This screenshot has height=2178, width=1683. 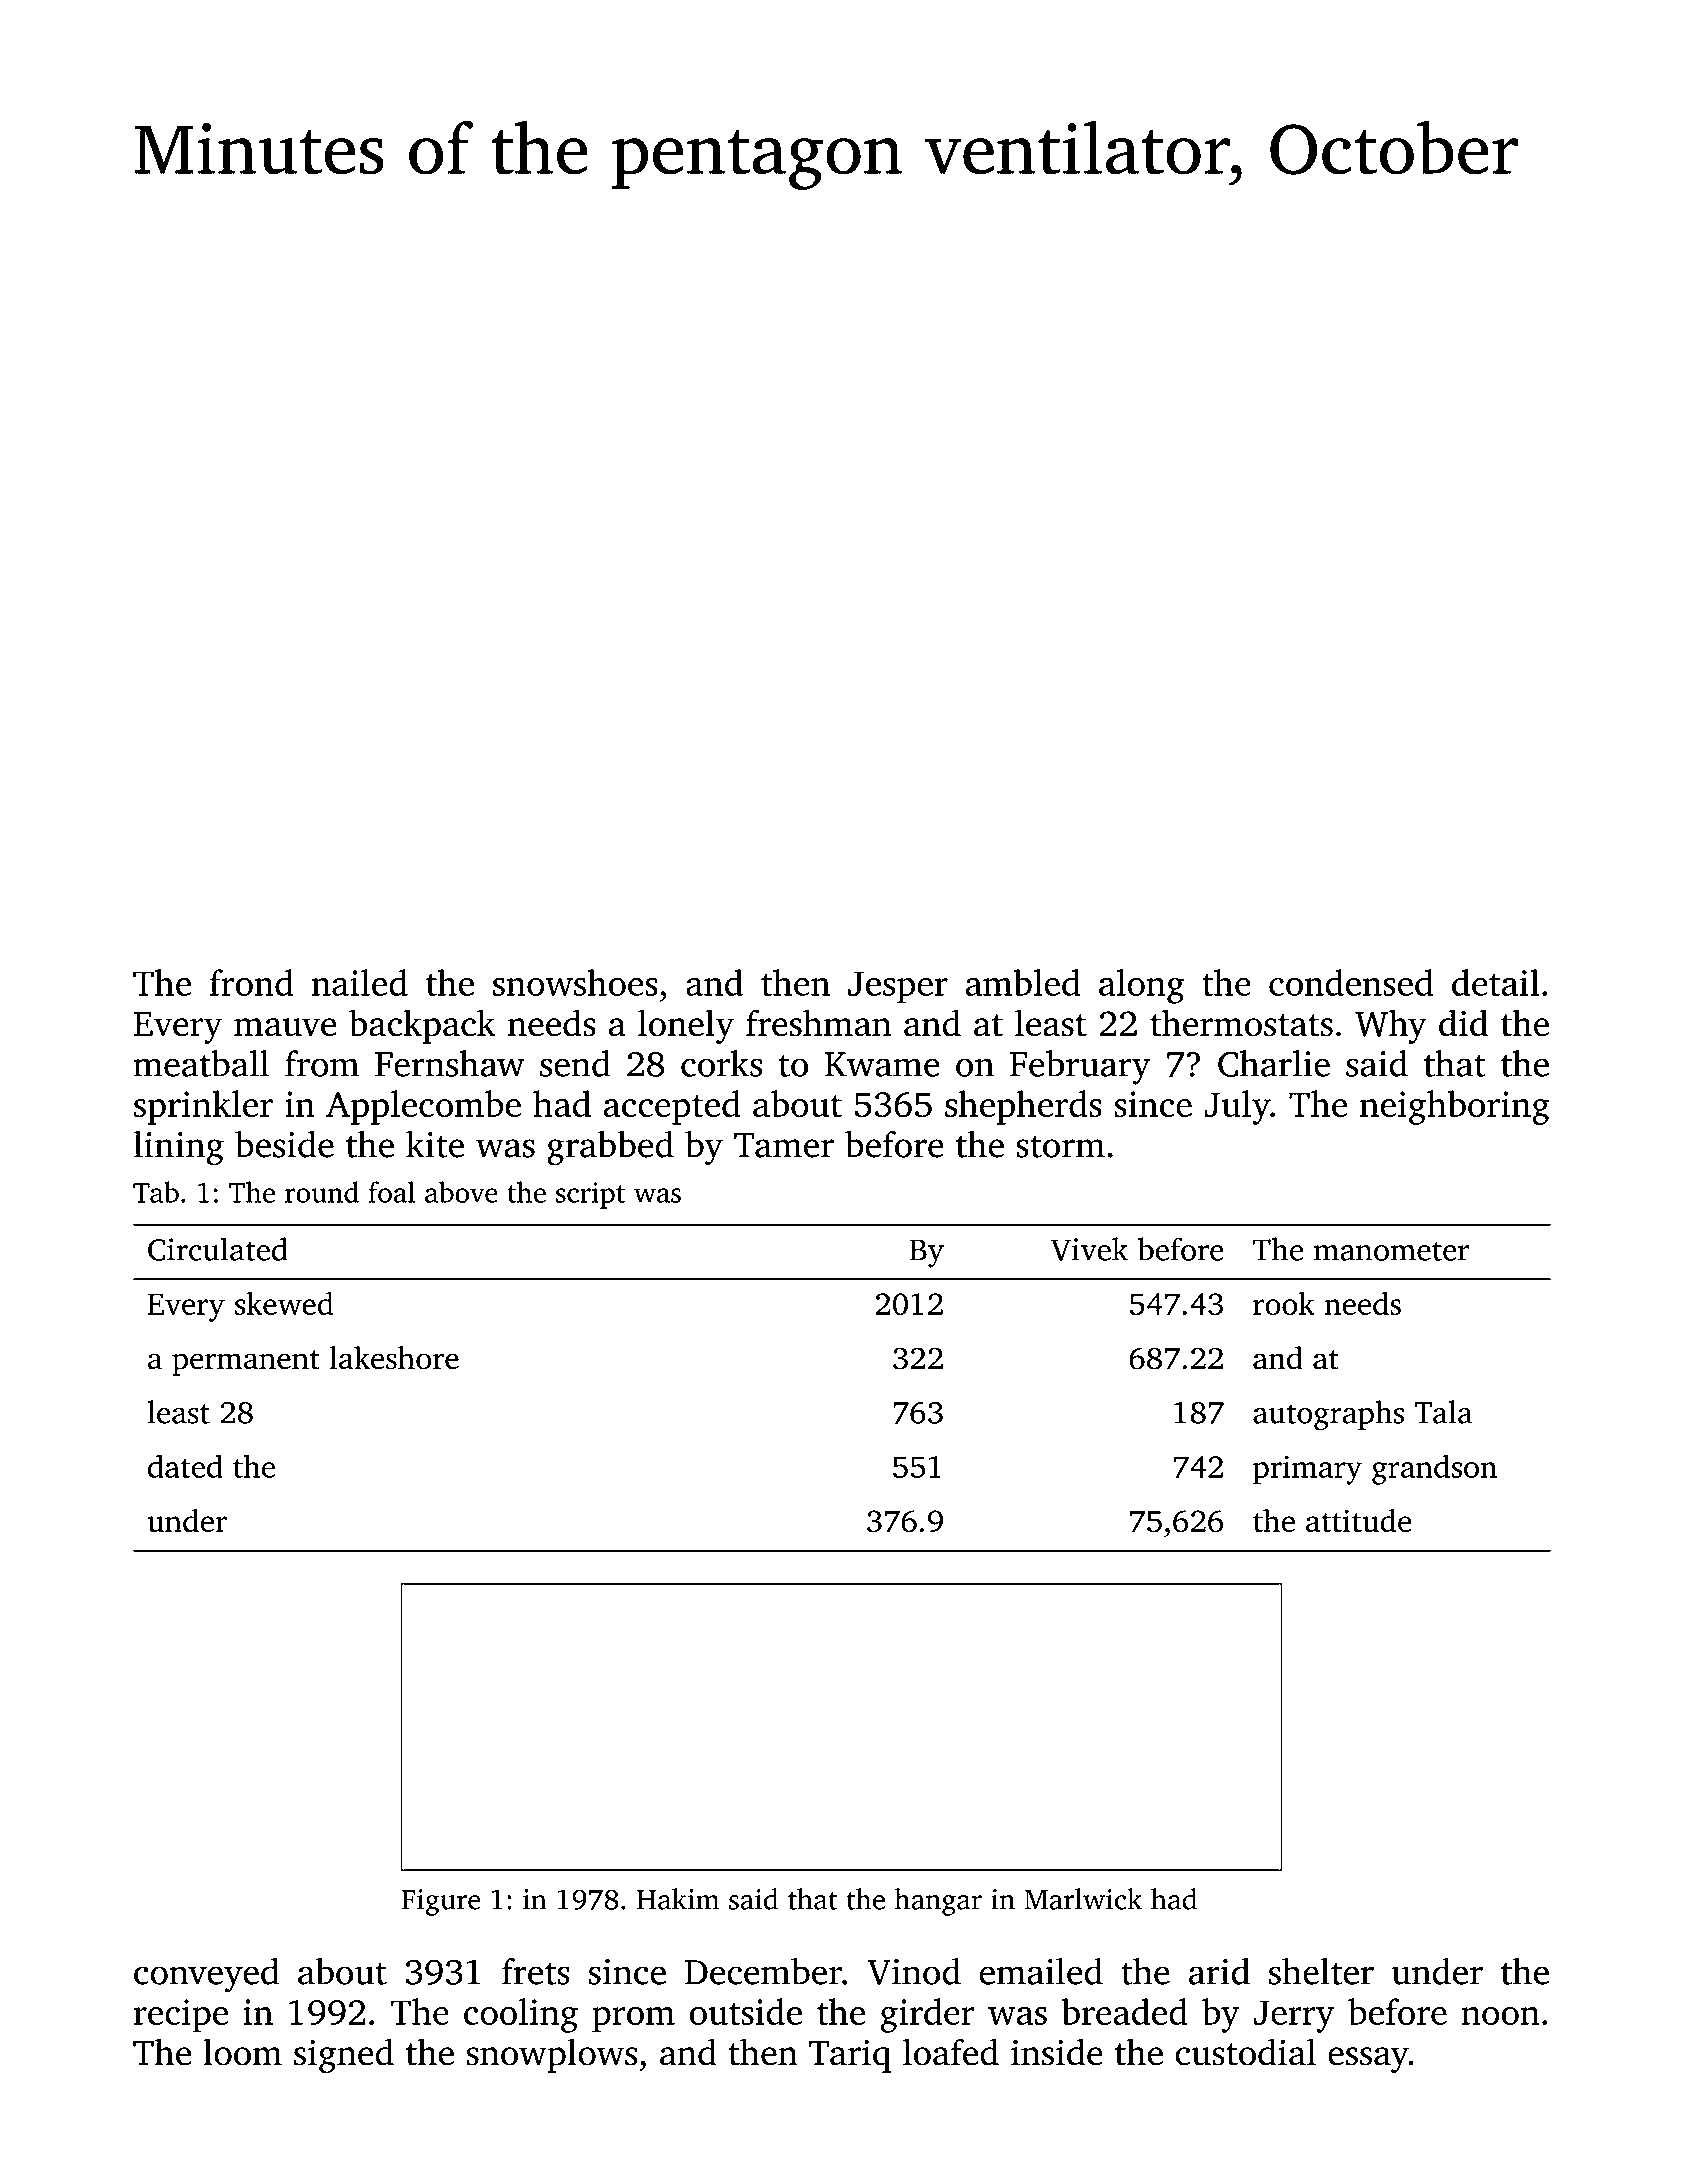 What do you see at coordinates (575, 982) in the screenshot?
I see `snowshoes` at bounding box center [575, 982].
